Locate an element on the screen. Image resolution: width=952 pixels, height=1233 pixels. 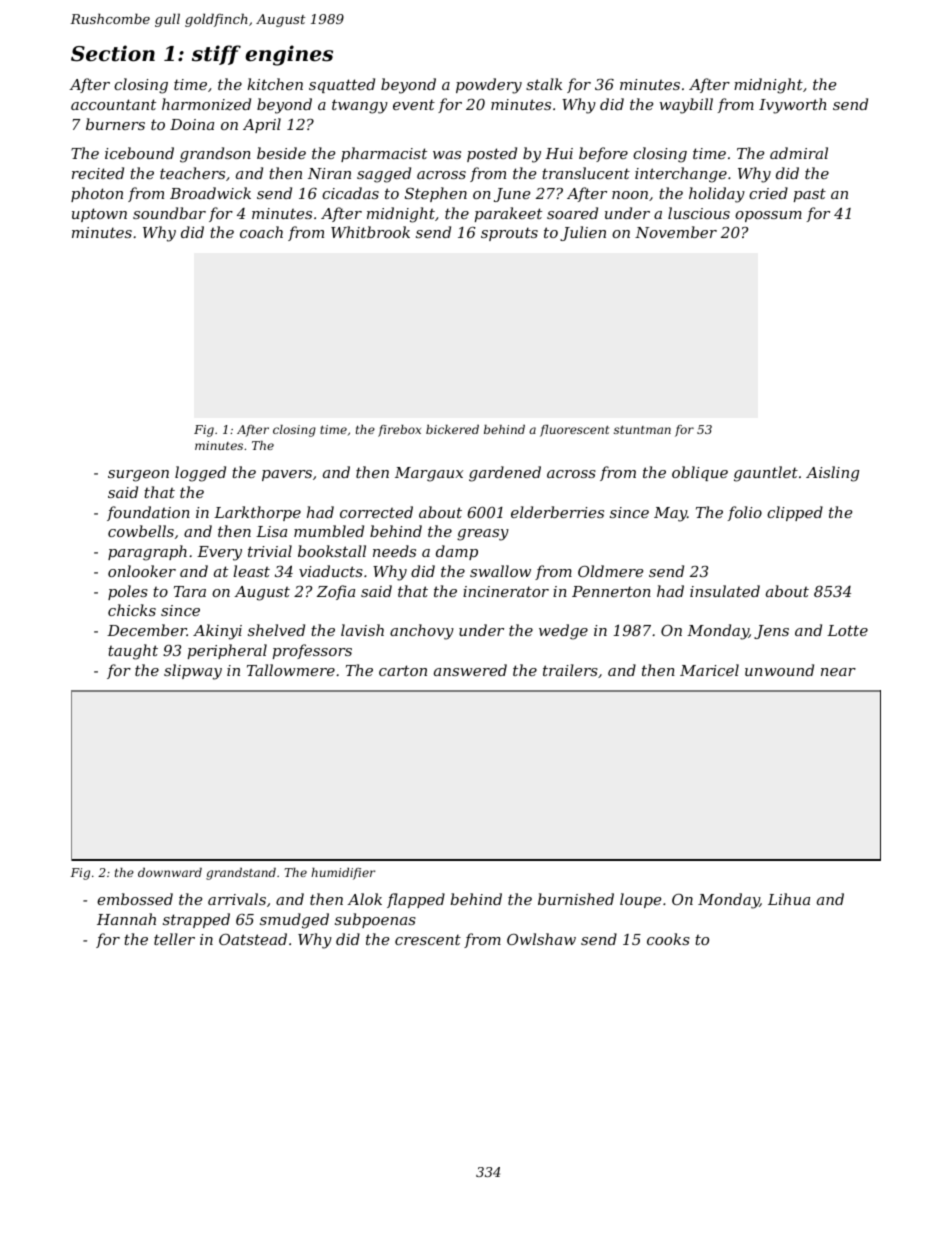
burners is located at coordinates (115, 124).
